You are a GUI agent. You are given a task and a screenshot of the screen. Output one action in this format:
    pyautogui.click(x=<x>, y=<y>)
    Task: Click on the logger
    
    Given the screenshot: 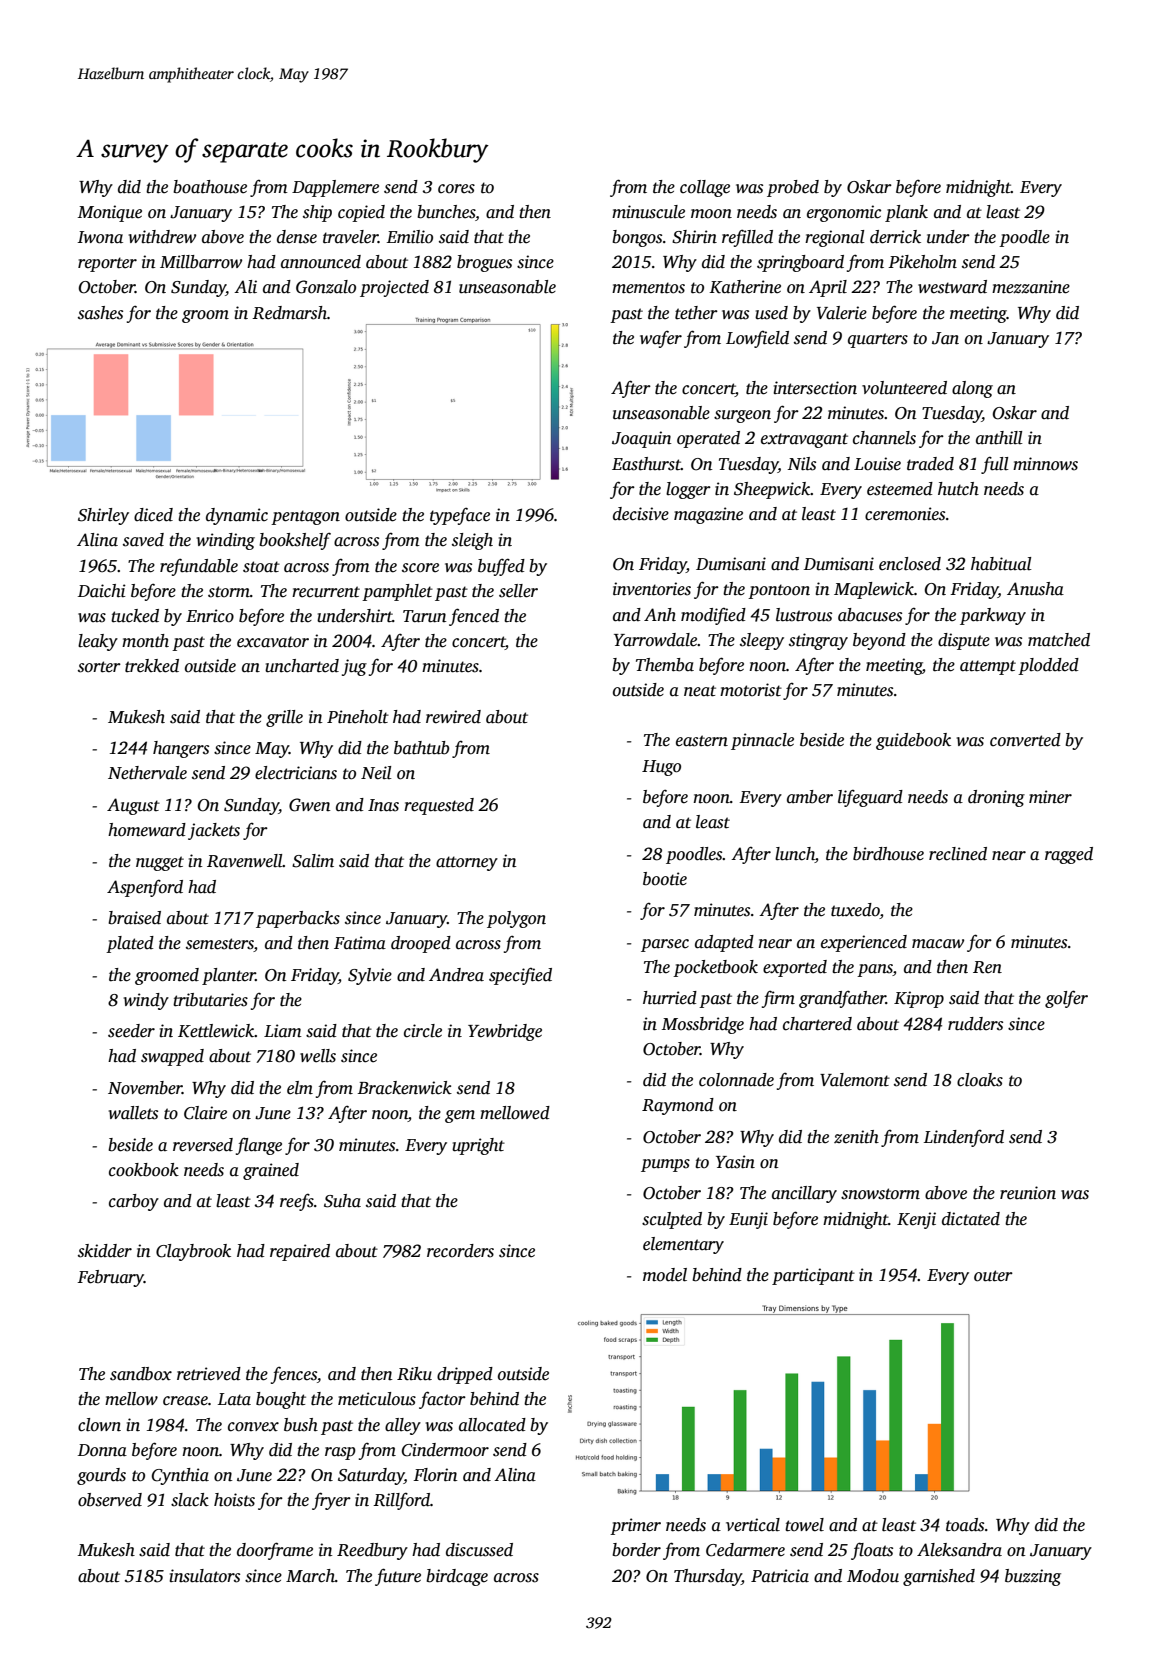 What is the action you would take?
    pyautogui.click(x=688, y=490)
